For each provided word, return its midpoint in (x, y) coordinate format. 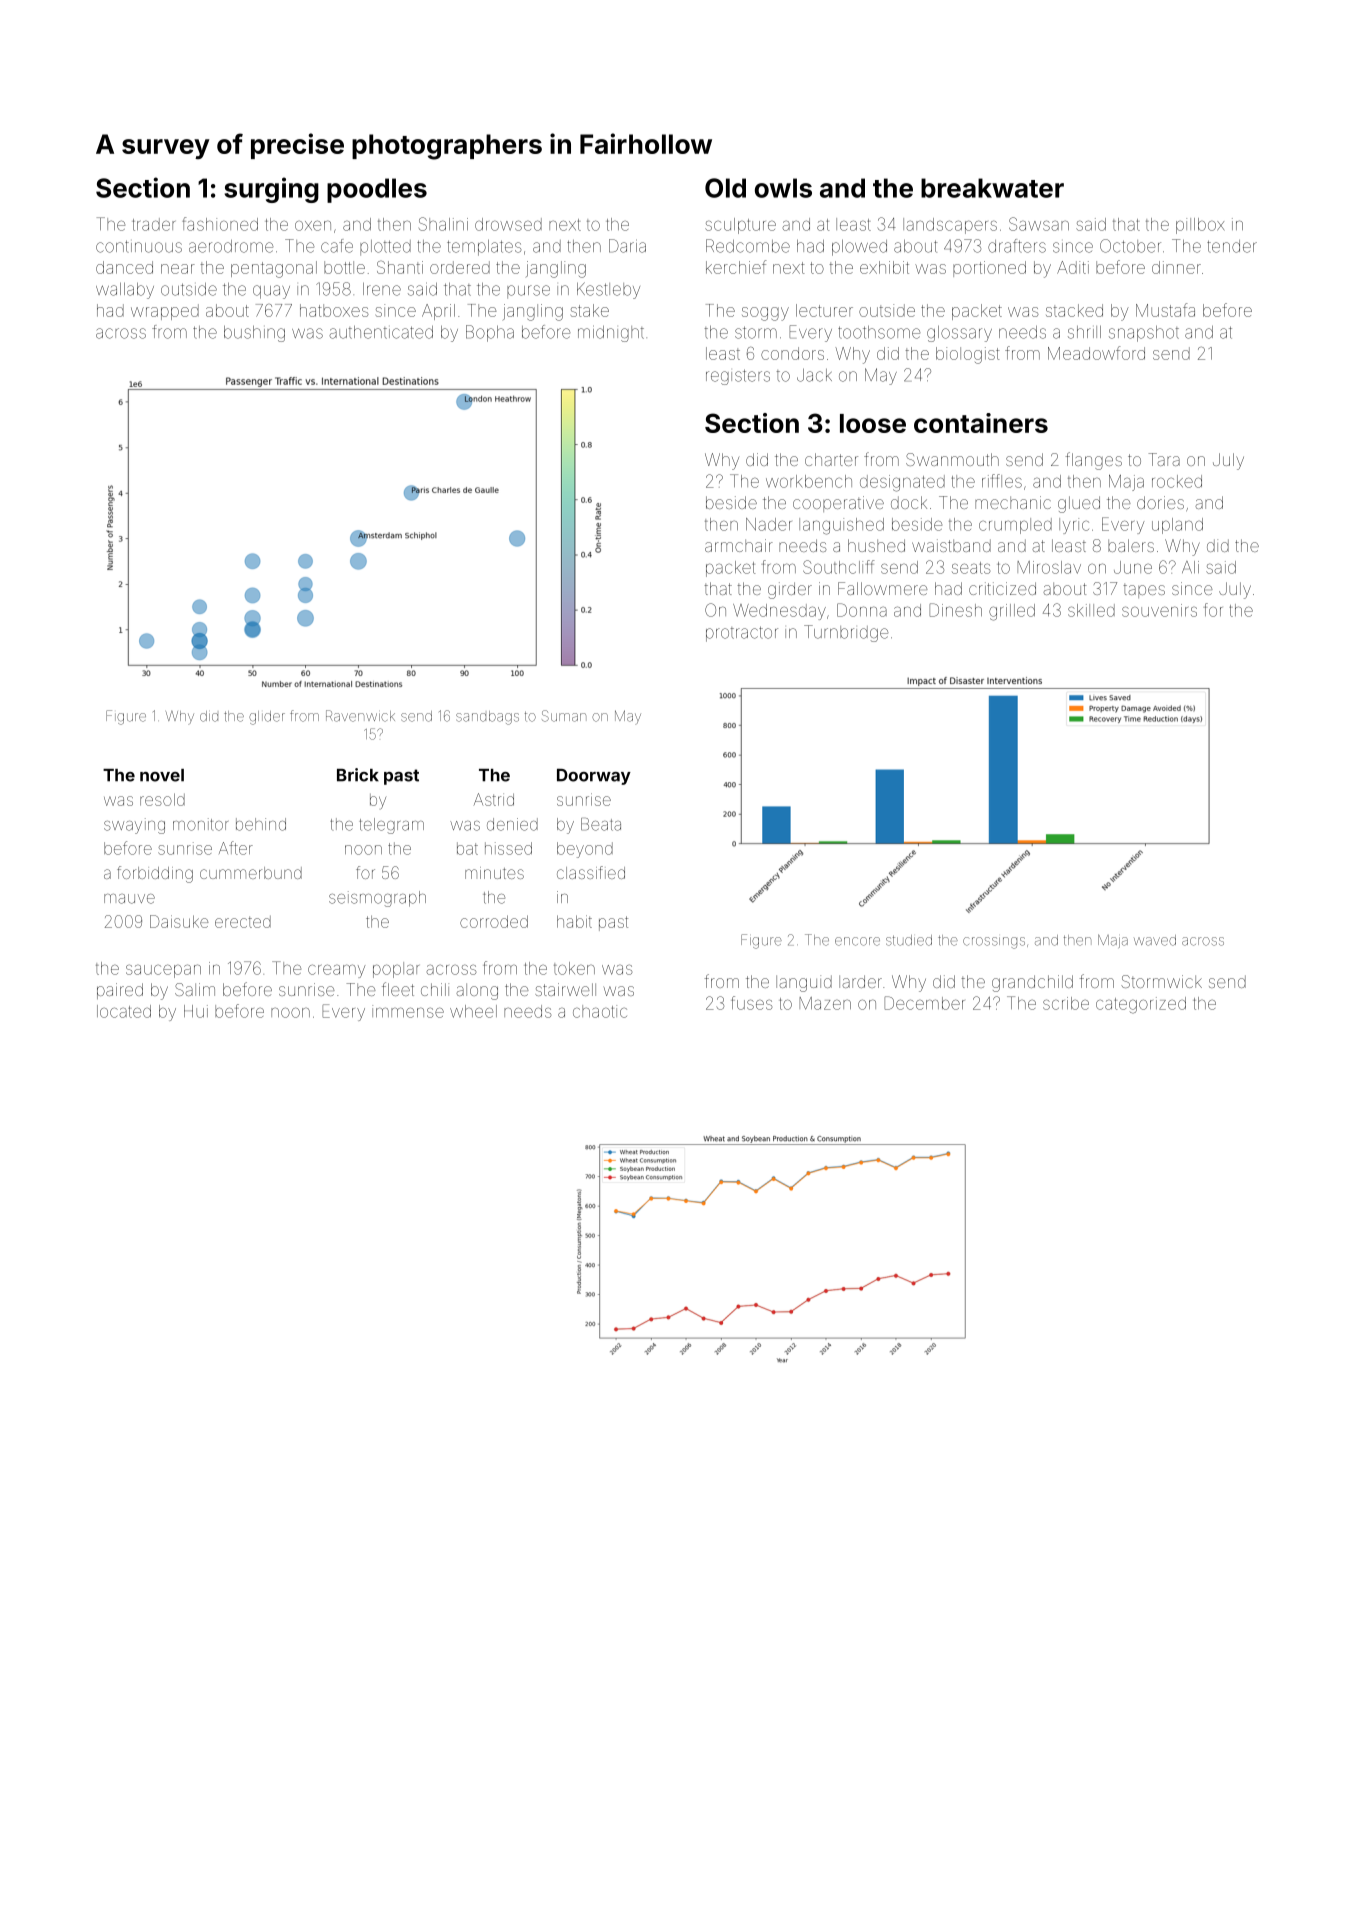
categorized (1141, 1005)
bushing (254, 334)
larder (860, 981)
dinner (1176, 267)
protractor (742, 634)
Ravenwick (360, 716)
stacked (1074, 310)
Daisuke (179, 921)
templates (484, 248)
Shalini (443, 224)
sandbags (487, 718)
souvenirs (1159, 610)
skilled (1091, 610)
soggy (765, 314)
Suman (564, 716)
